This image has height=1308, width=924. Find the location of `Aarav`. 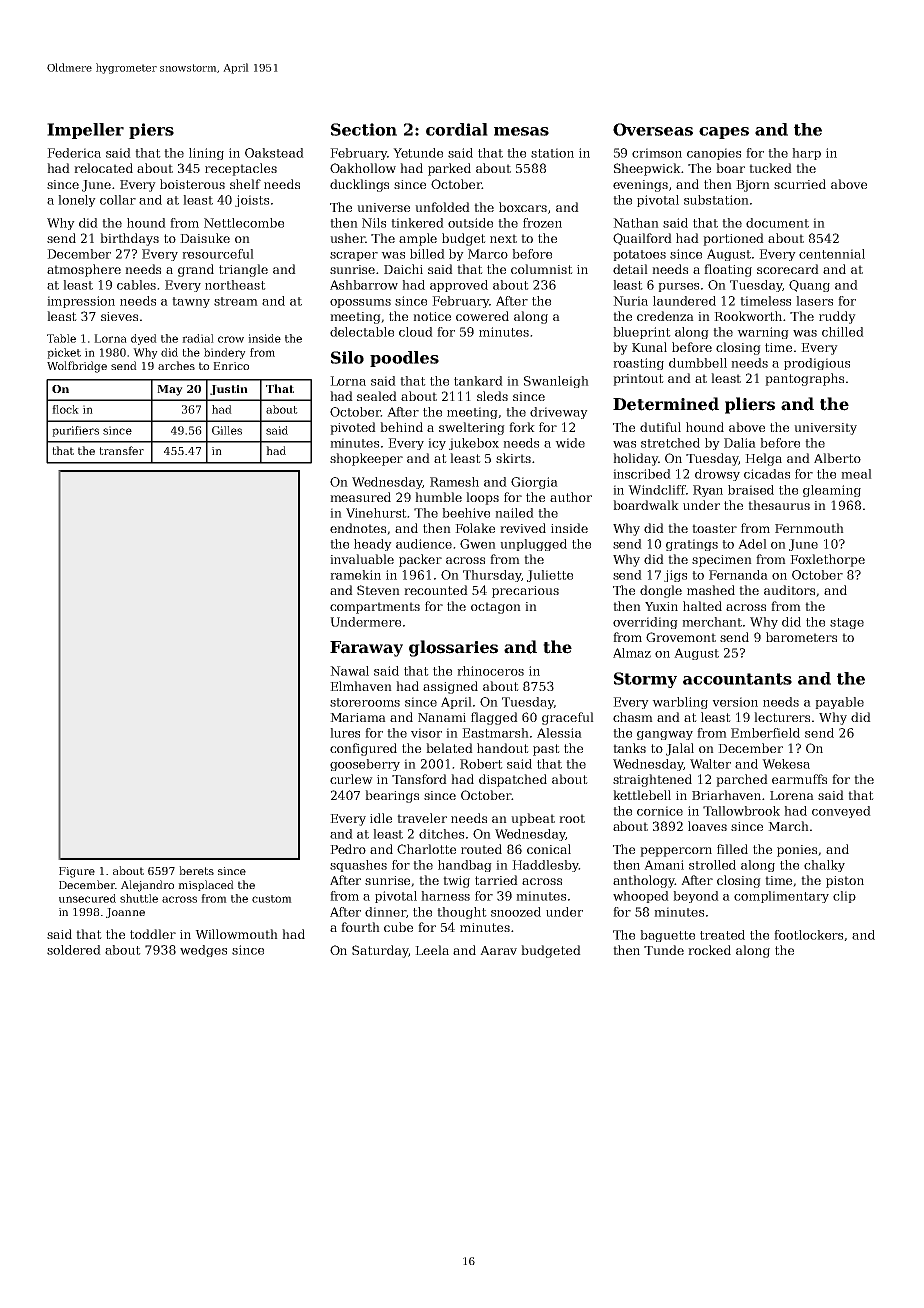

Aarav is located at coordinates (498, 950).
